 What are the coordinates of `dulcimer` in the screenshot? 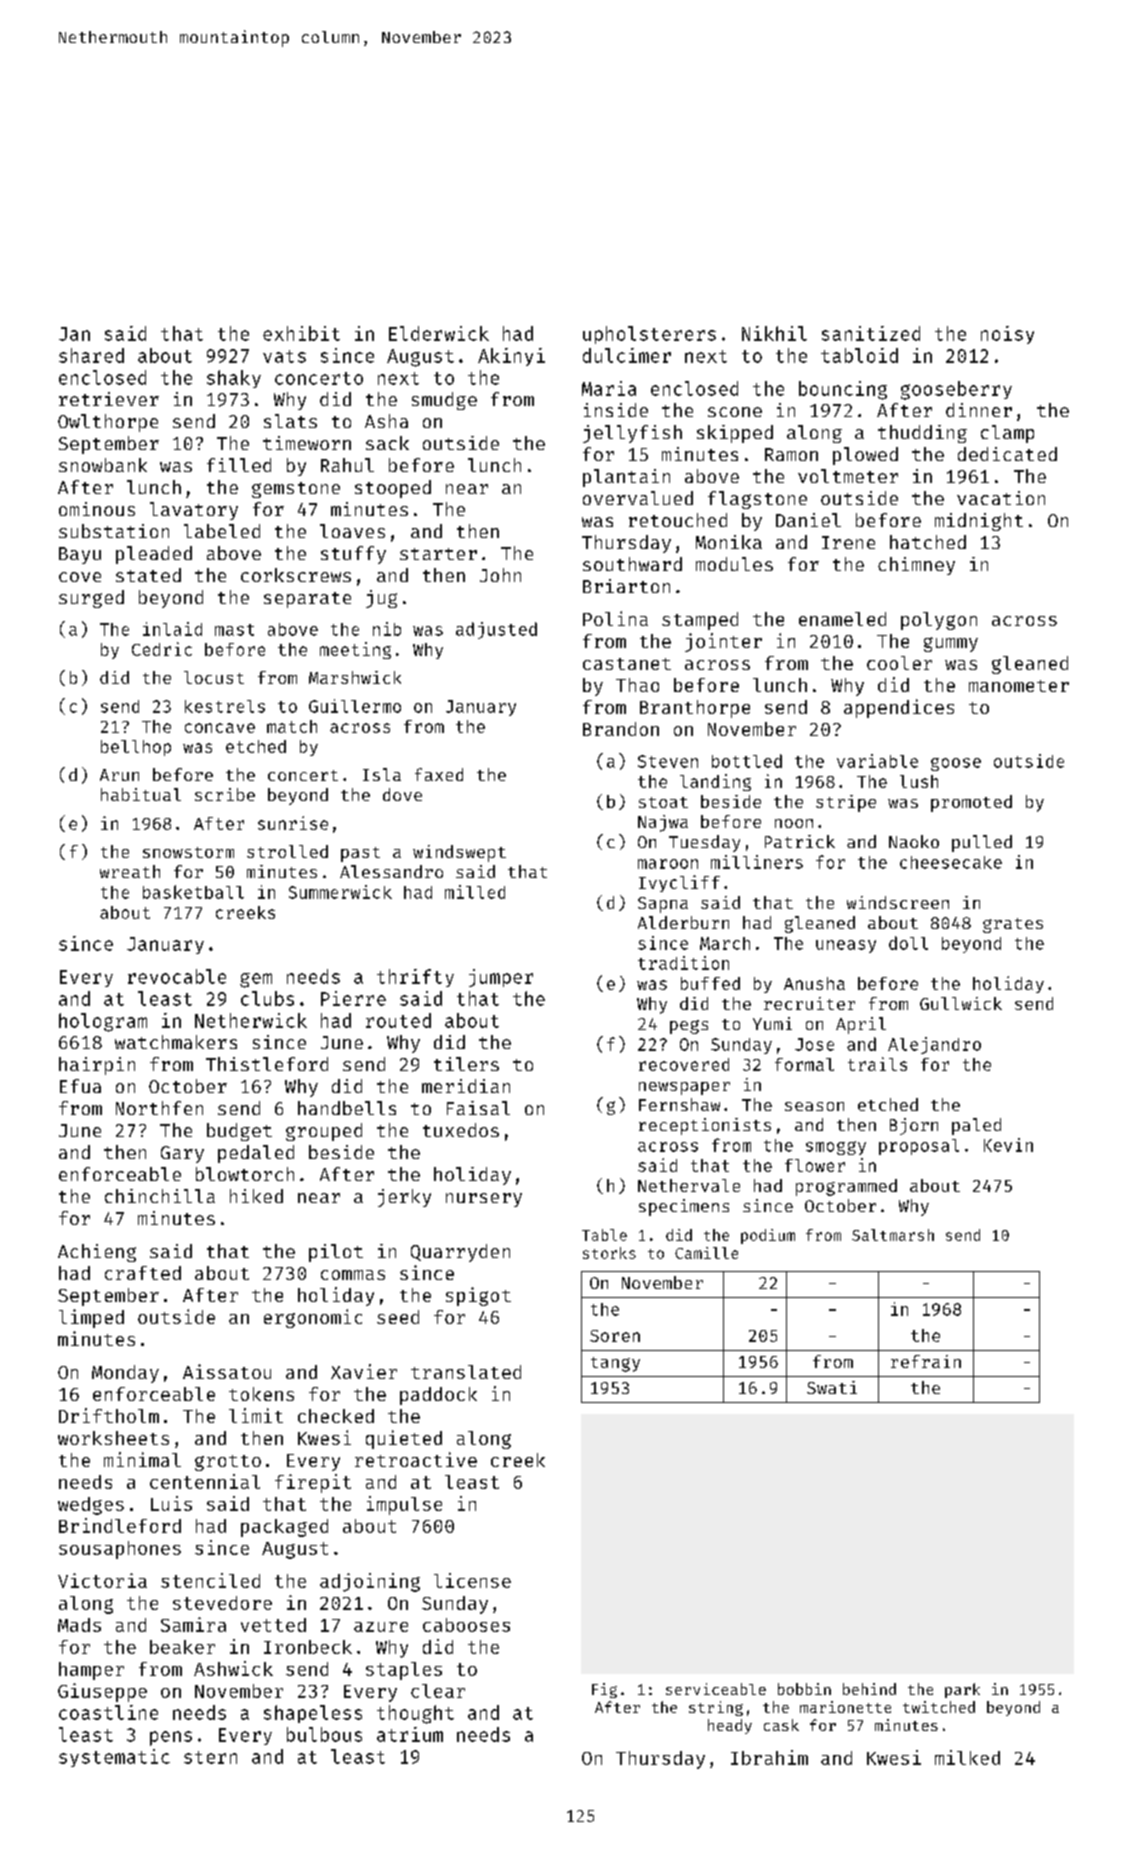 It's located at (627, 355).
